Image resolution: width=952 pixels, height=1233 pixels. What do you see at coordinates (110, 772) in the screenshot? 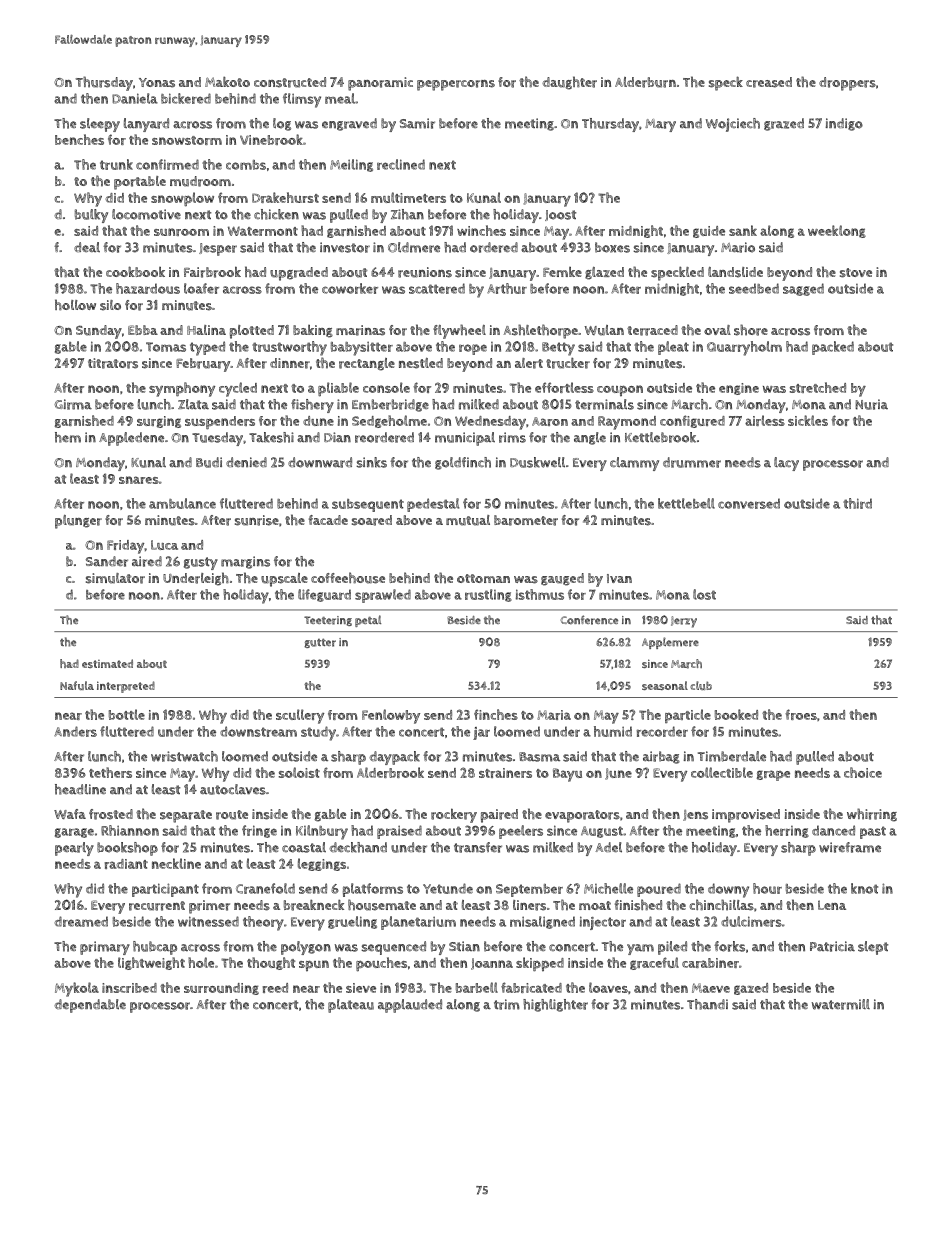
I see `tethers` at bounding box center [110, 772].
